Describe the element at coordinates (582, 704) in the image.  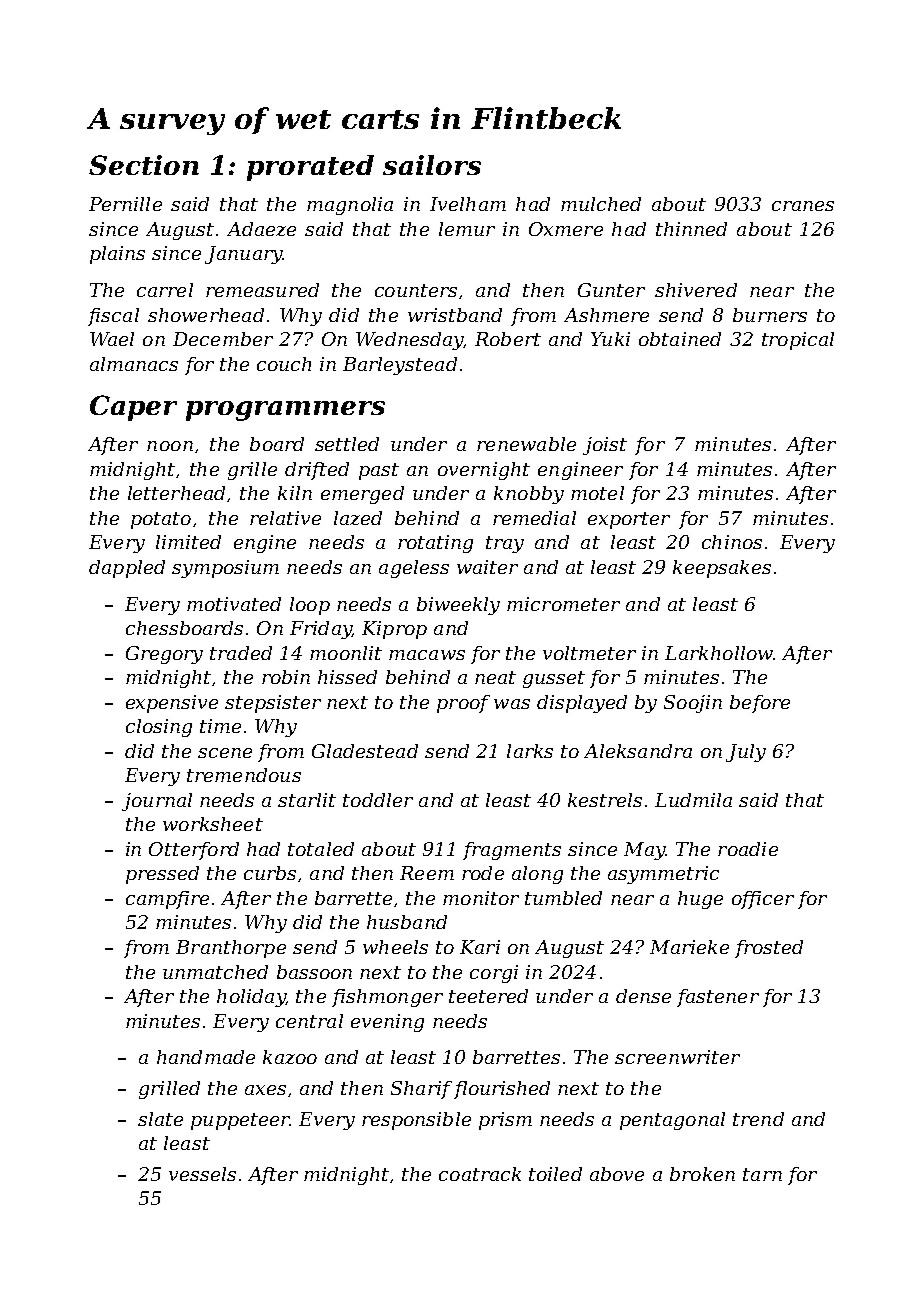
I see `displayed` at that location.
